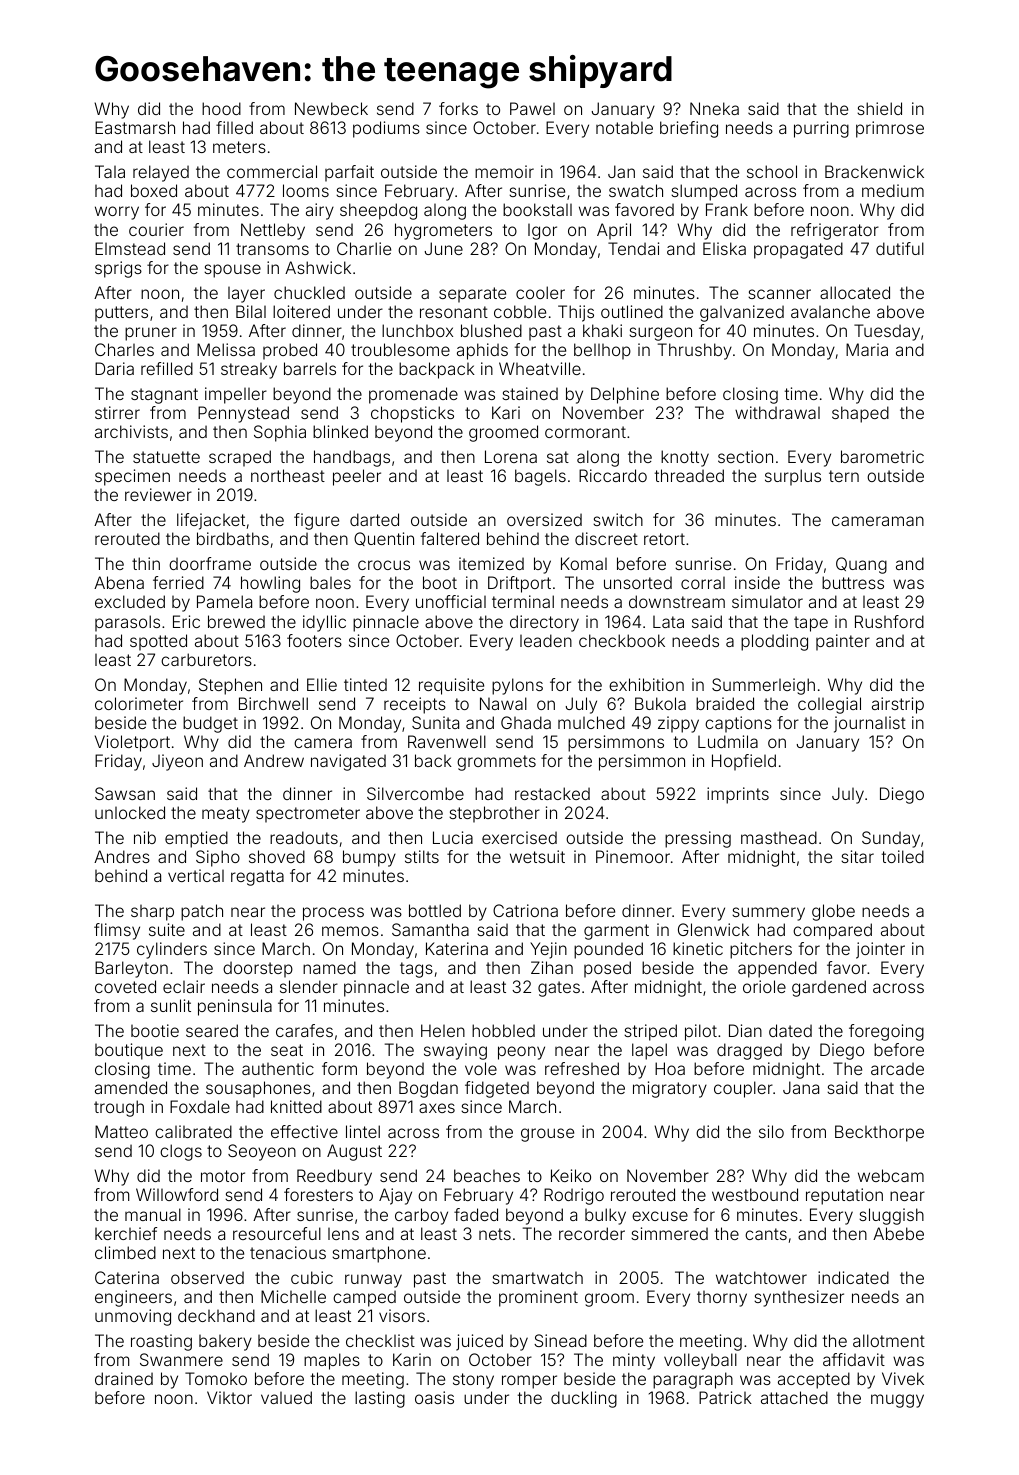 The height and width of the screenshot is (1475, 1019). What do you see at coordinates (532, 108) in the screenshot?
I see `Pawel` at bounding box center [532, 108].
